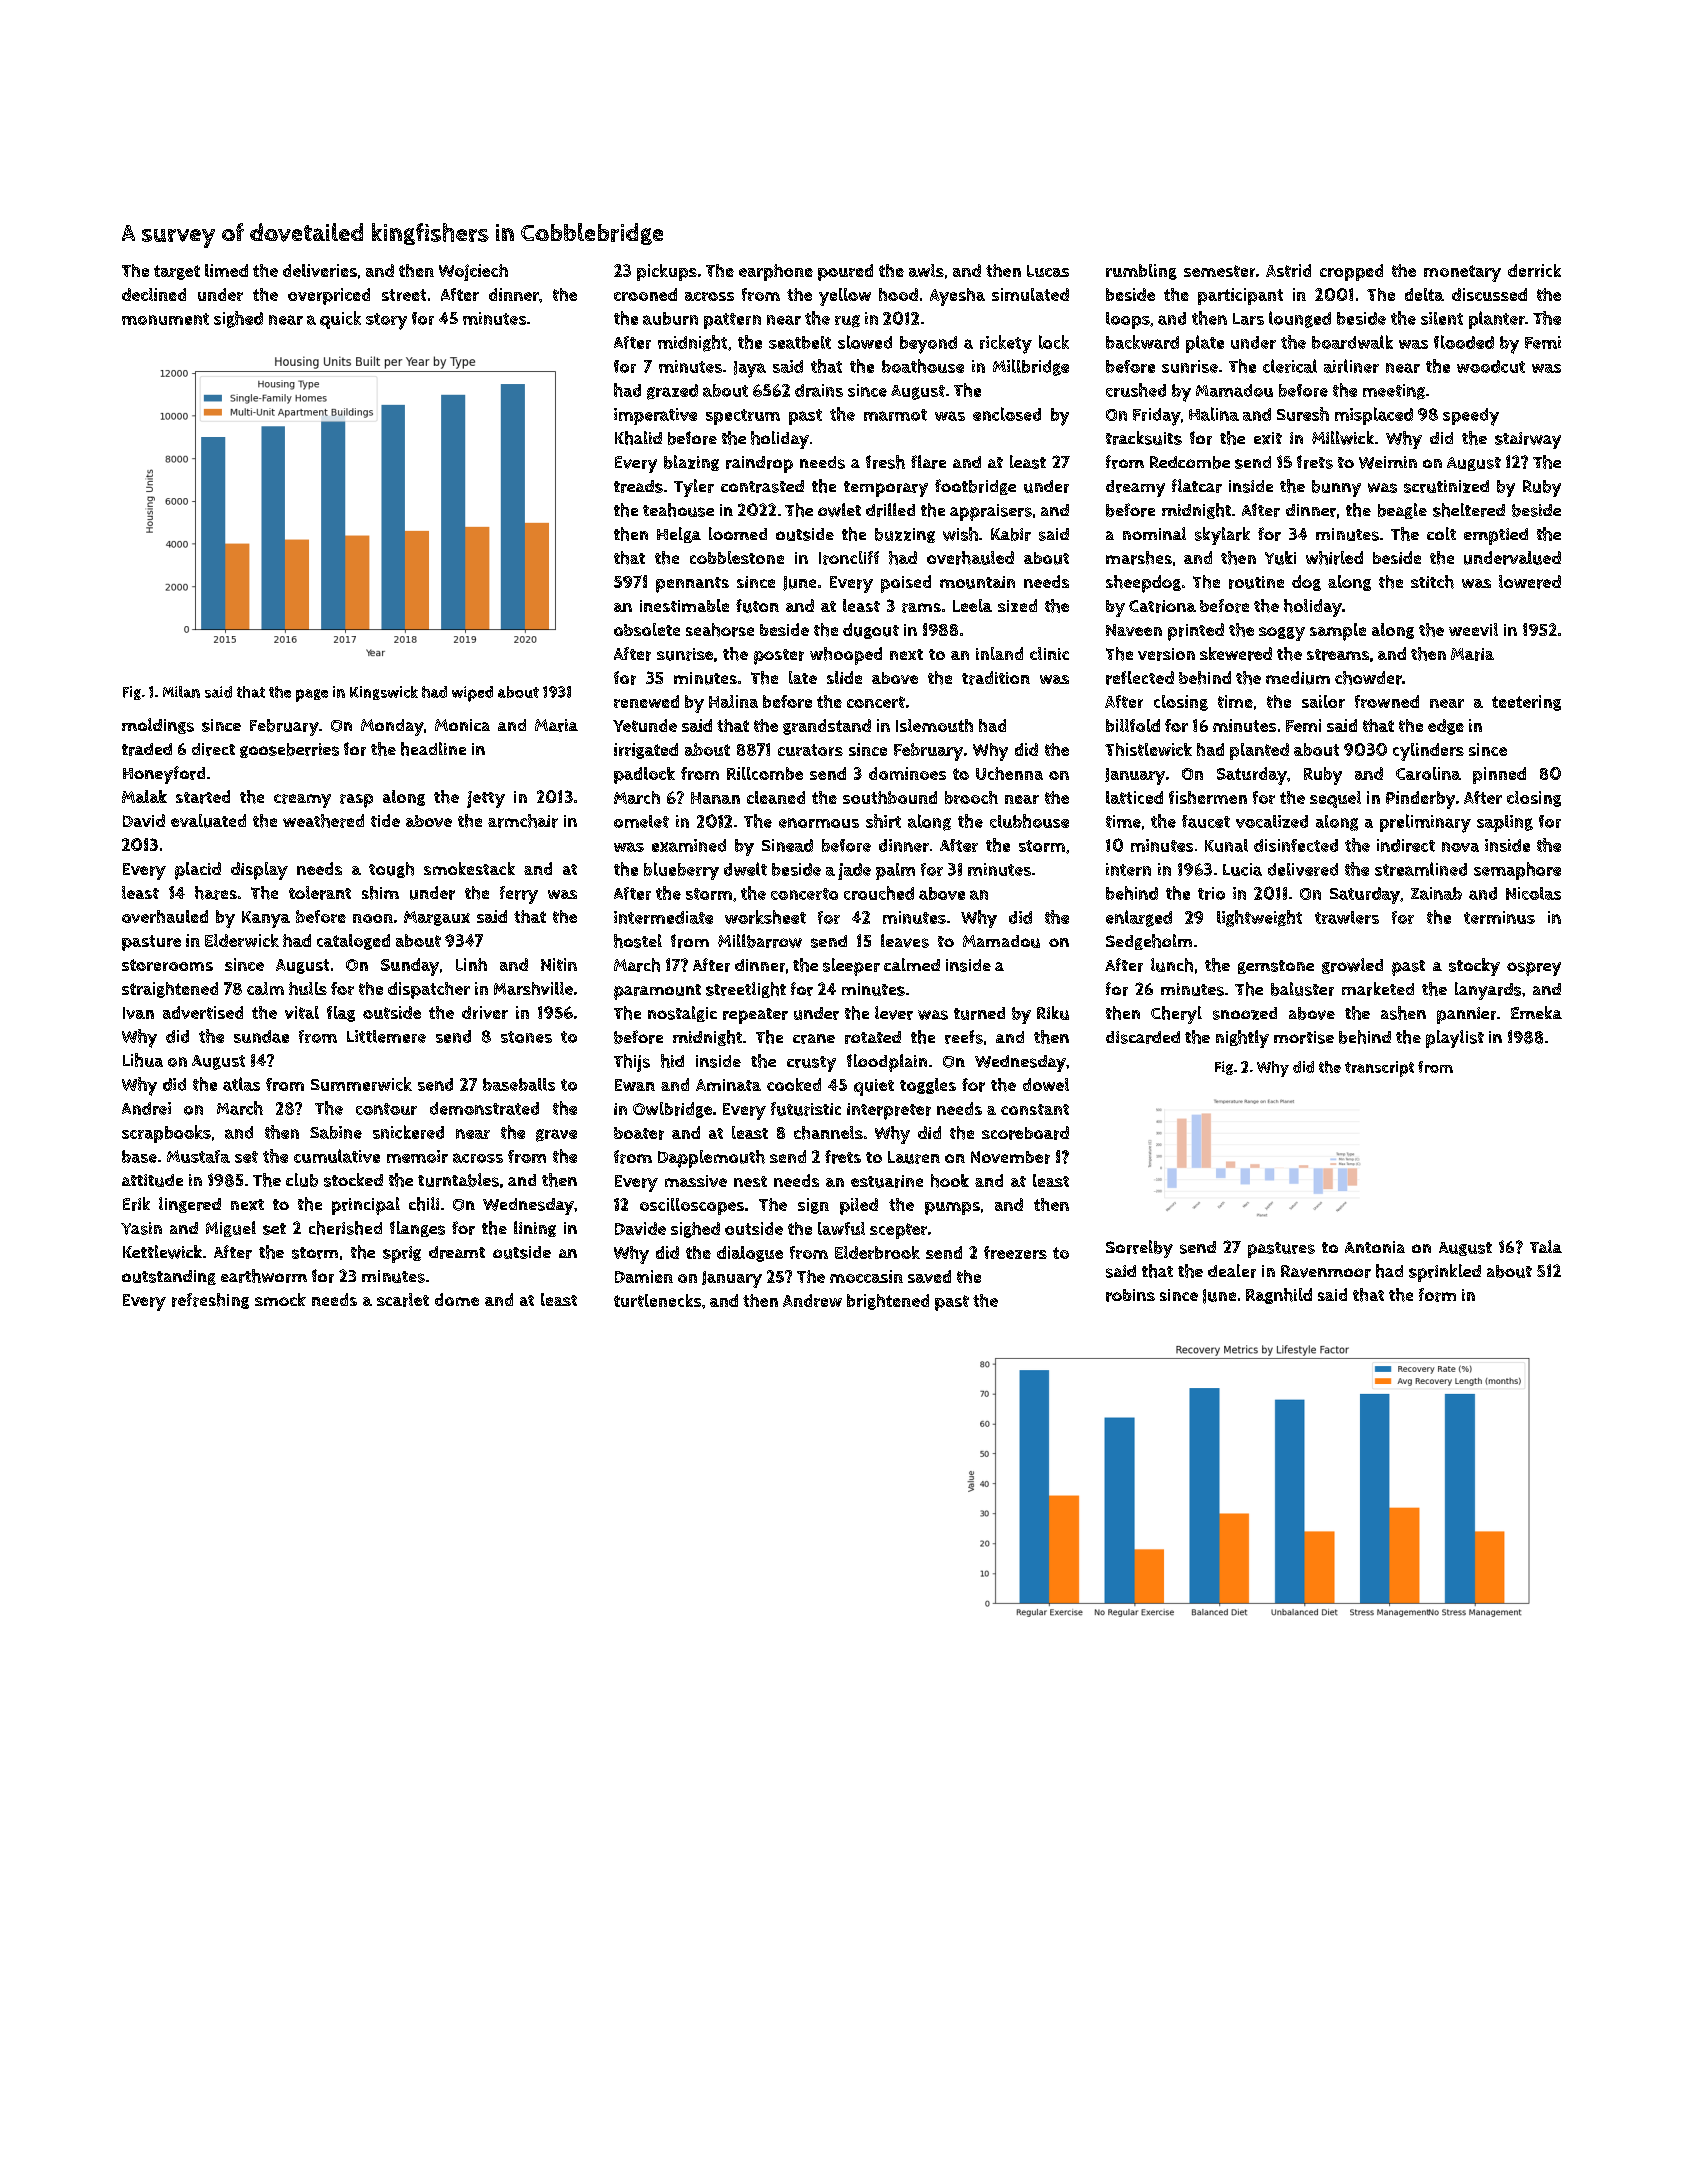 Image resolution: width=1683 pixels, height=2178 pixels. Describe the element at coordinates (526, 1037) in the screenshot. I see `stones` at that location.
